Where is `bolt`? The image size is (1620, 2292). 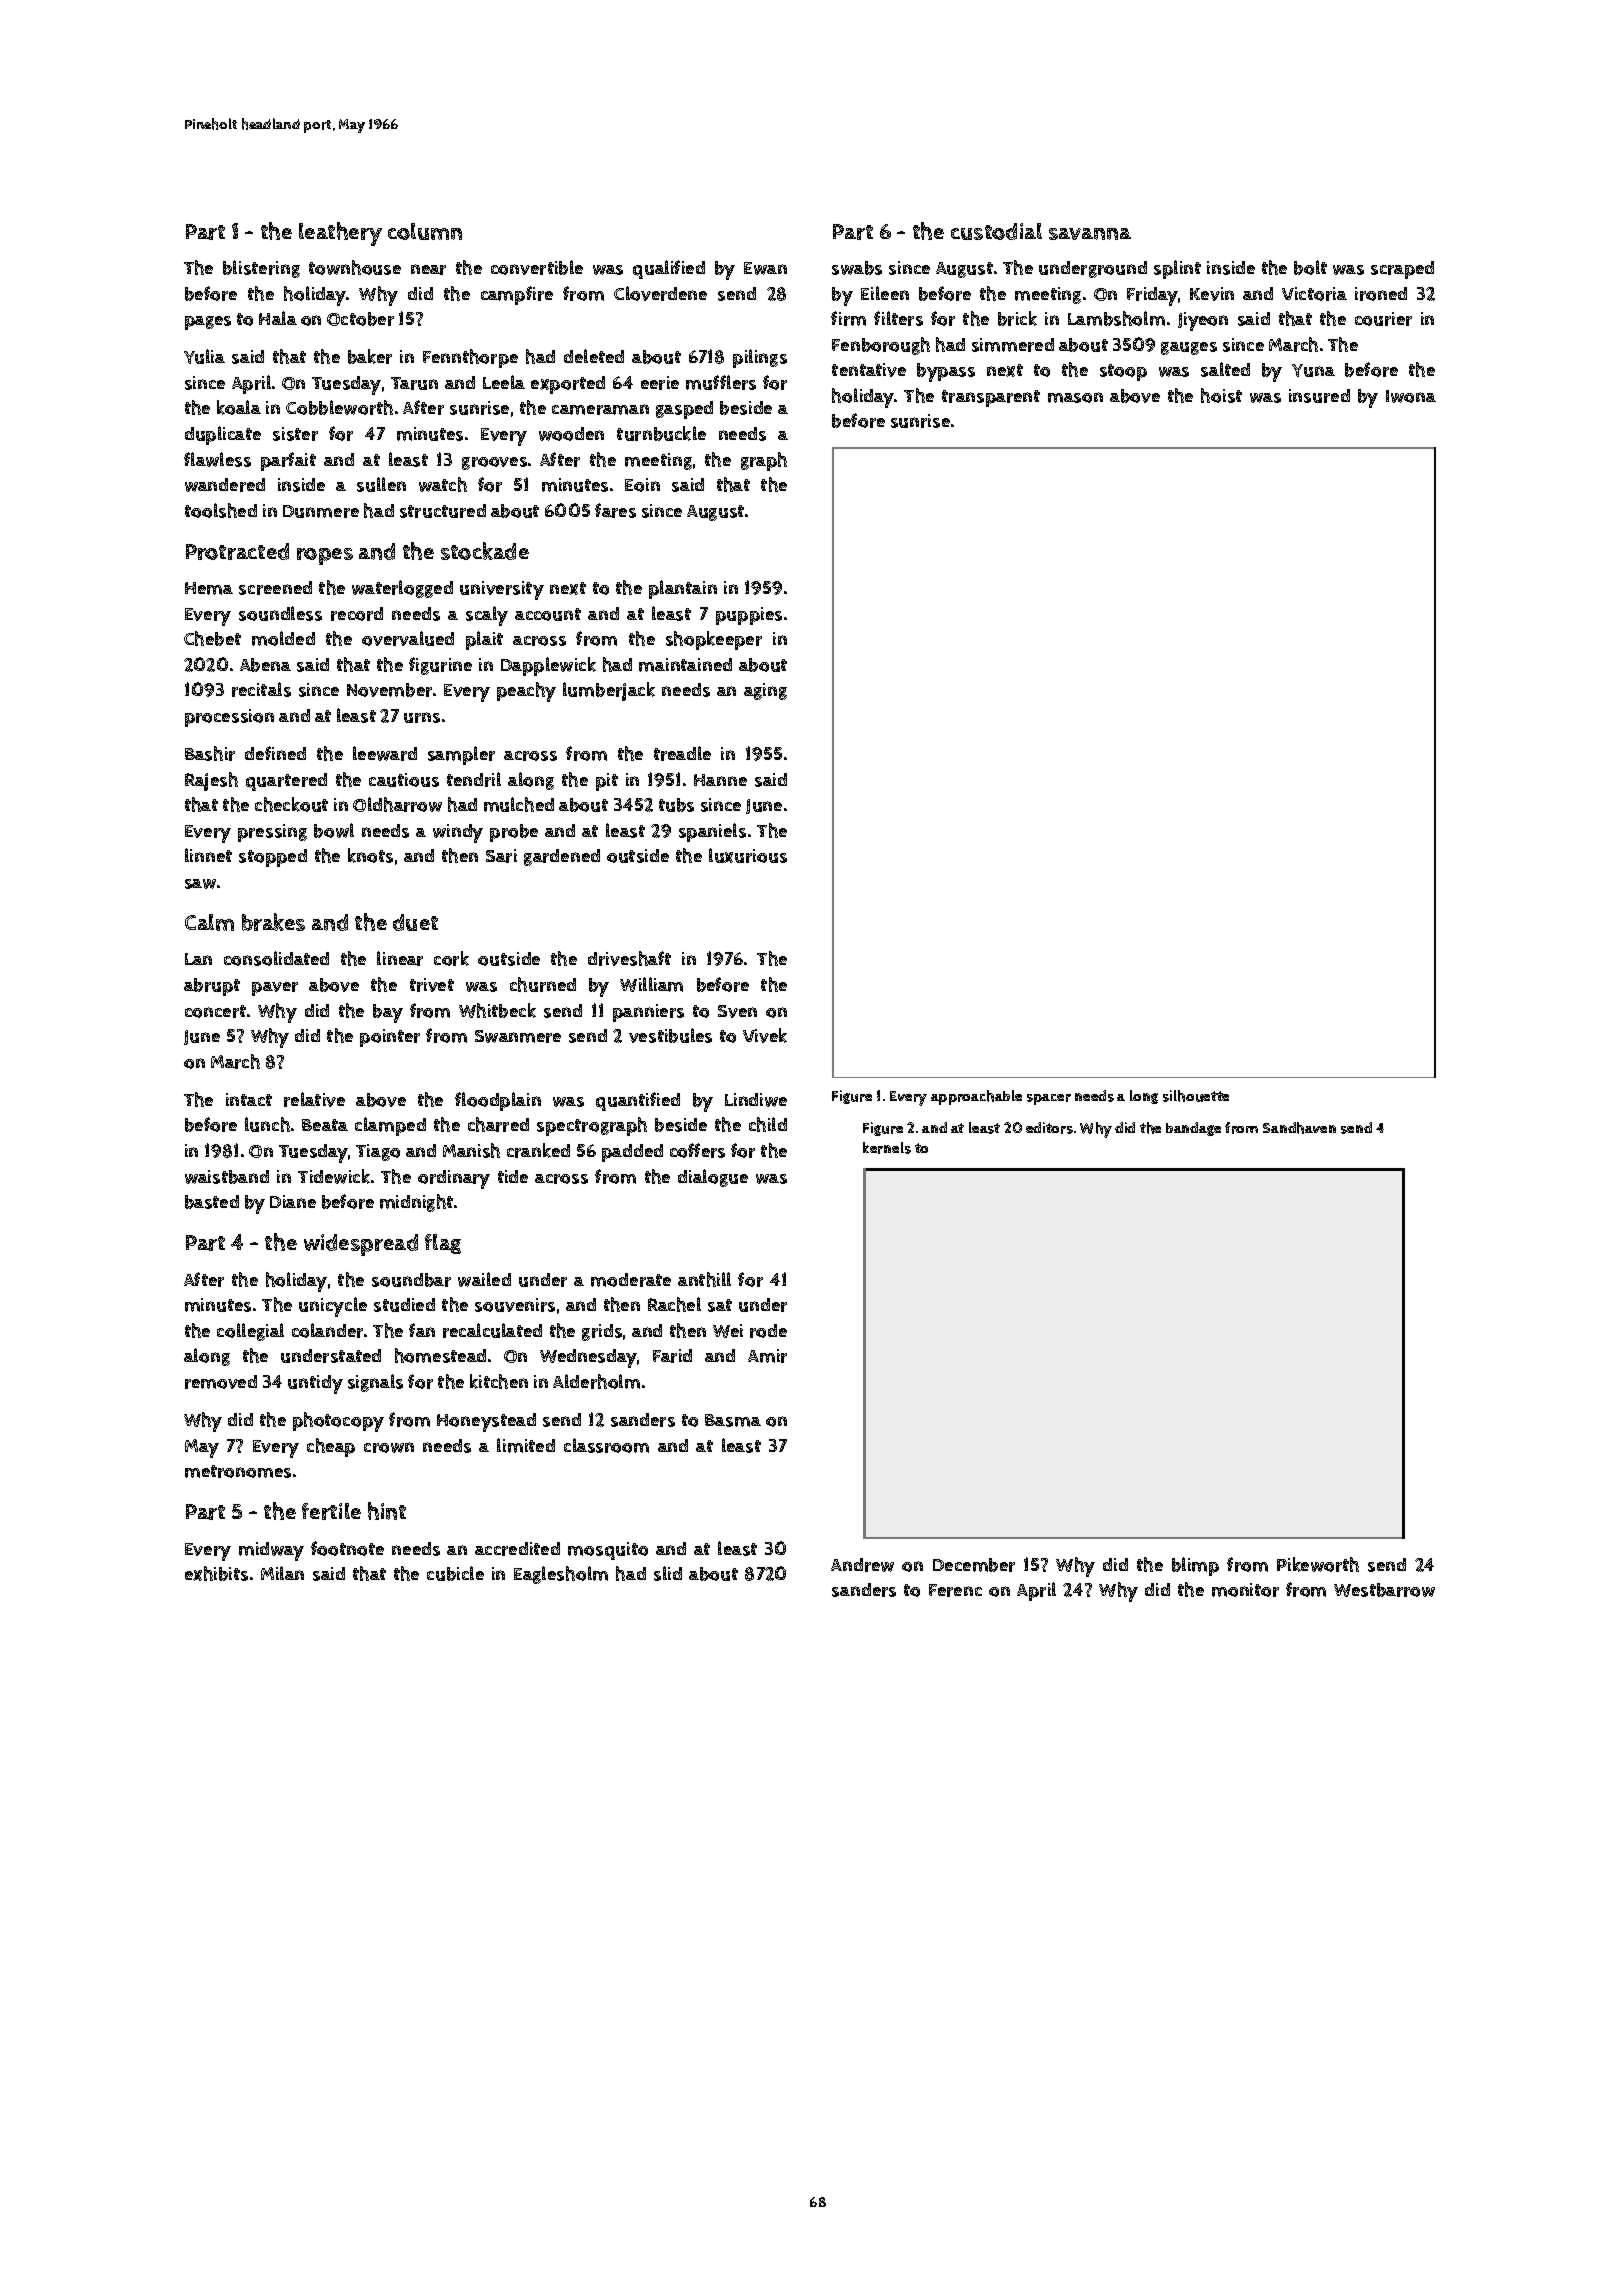 bolt is located at coordinates (1310, 267).
